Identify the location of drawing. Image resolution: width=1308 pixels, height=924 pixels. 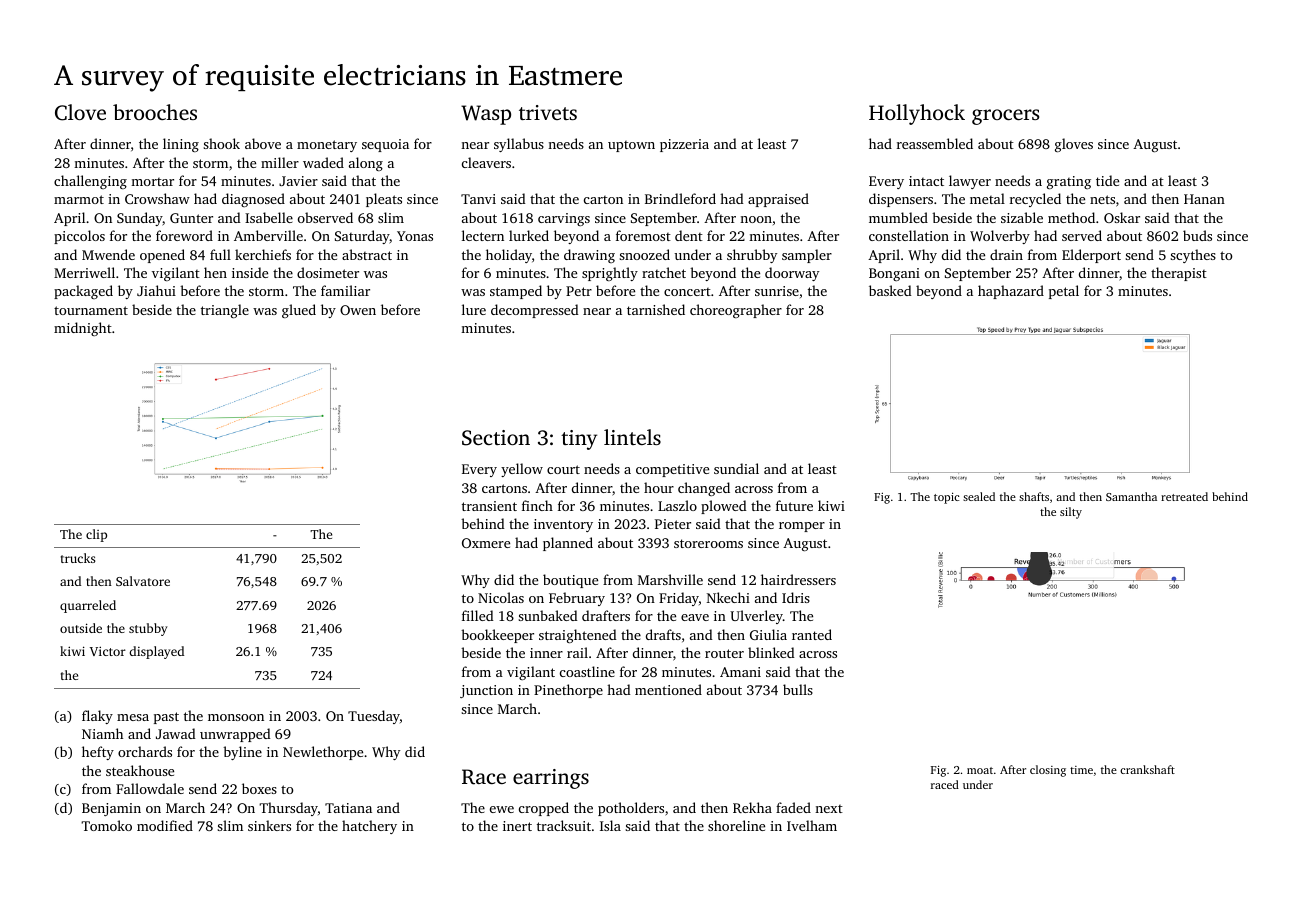
(589, 256).
